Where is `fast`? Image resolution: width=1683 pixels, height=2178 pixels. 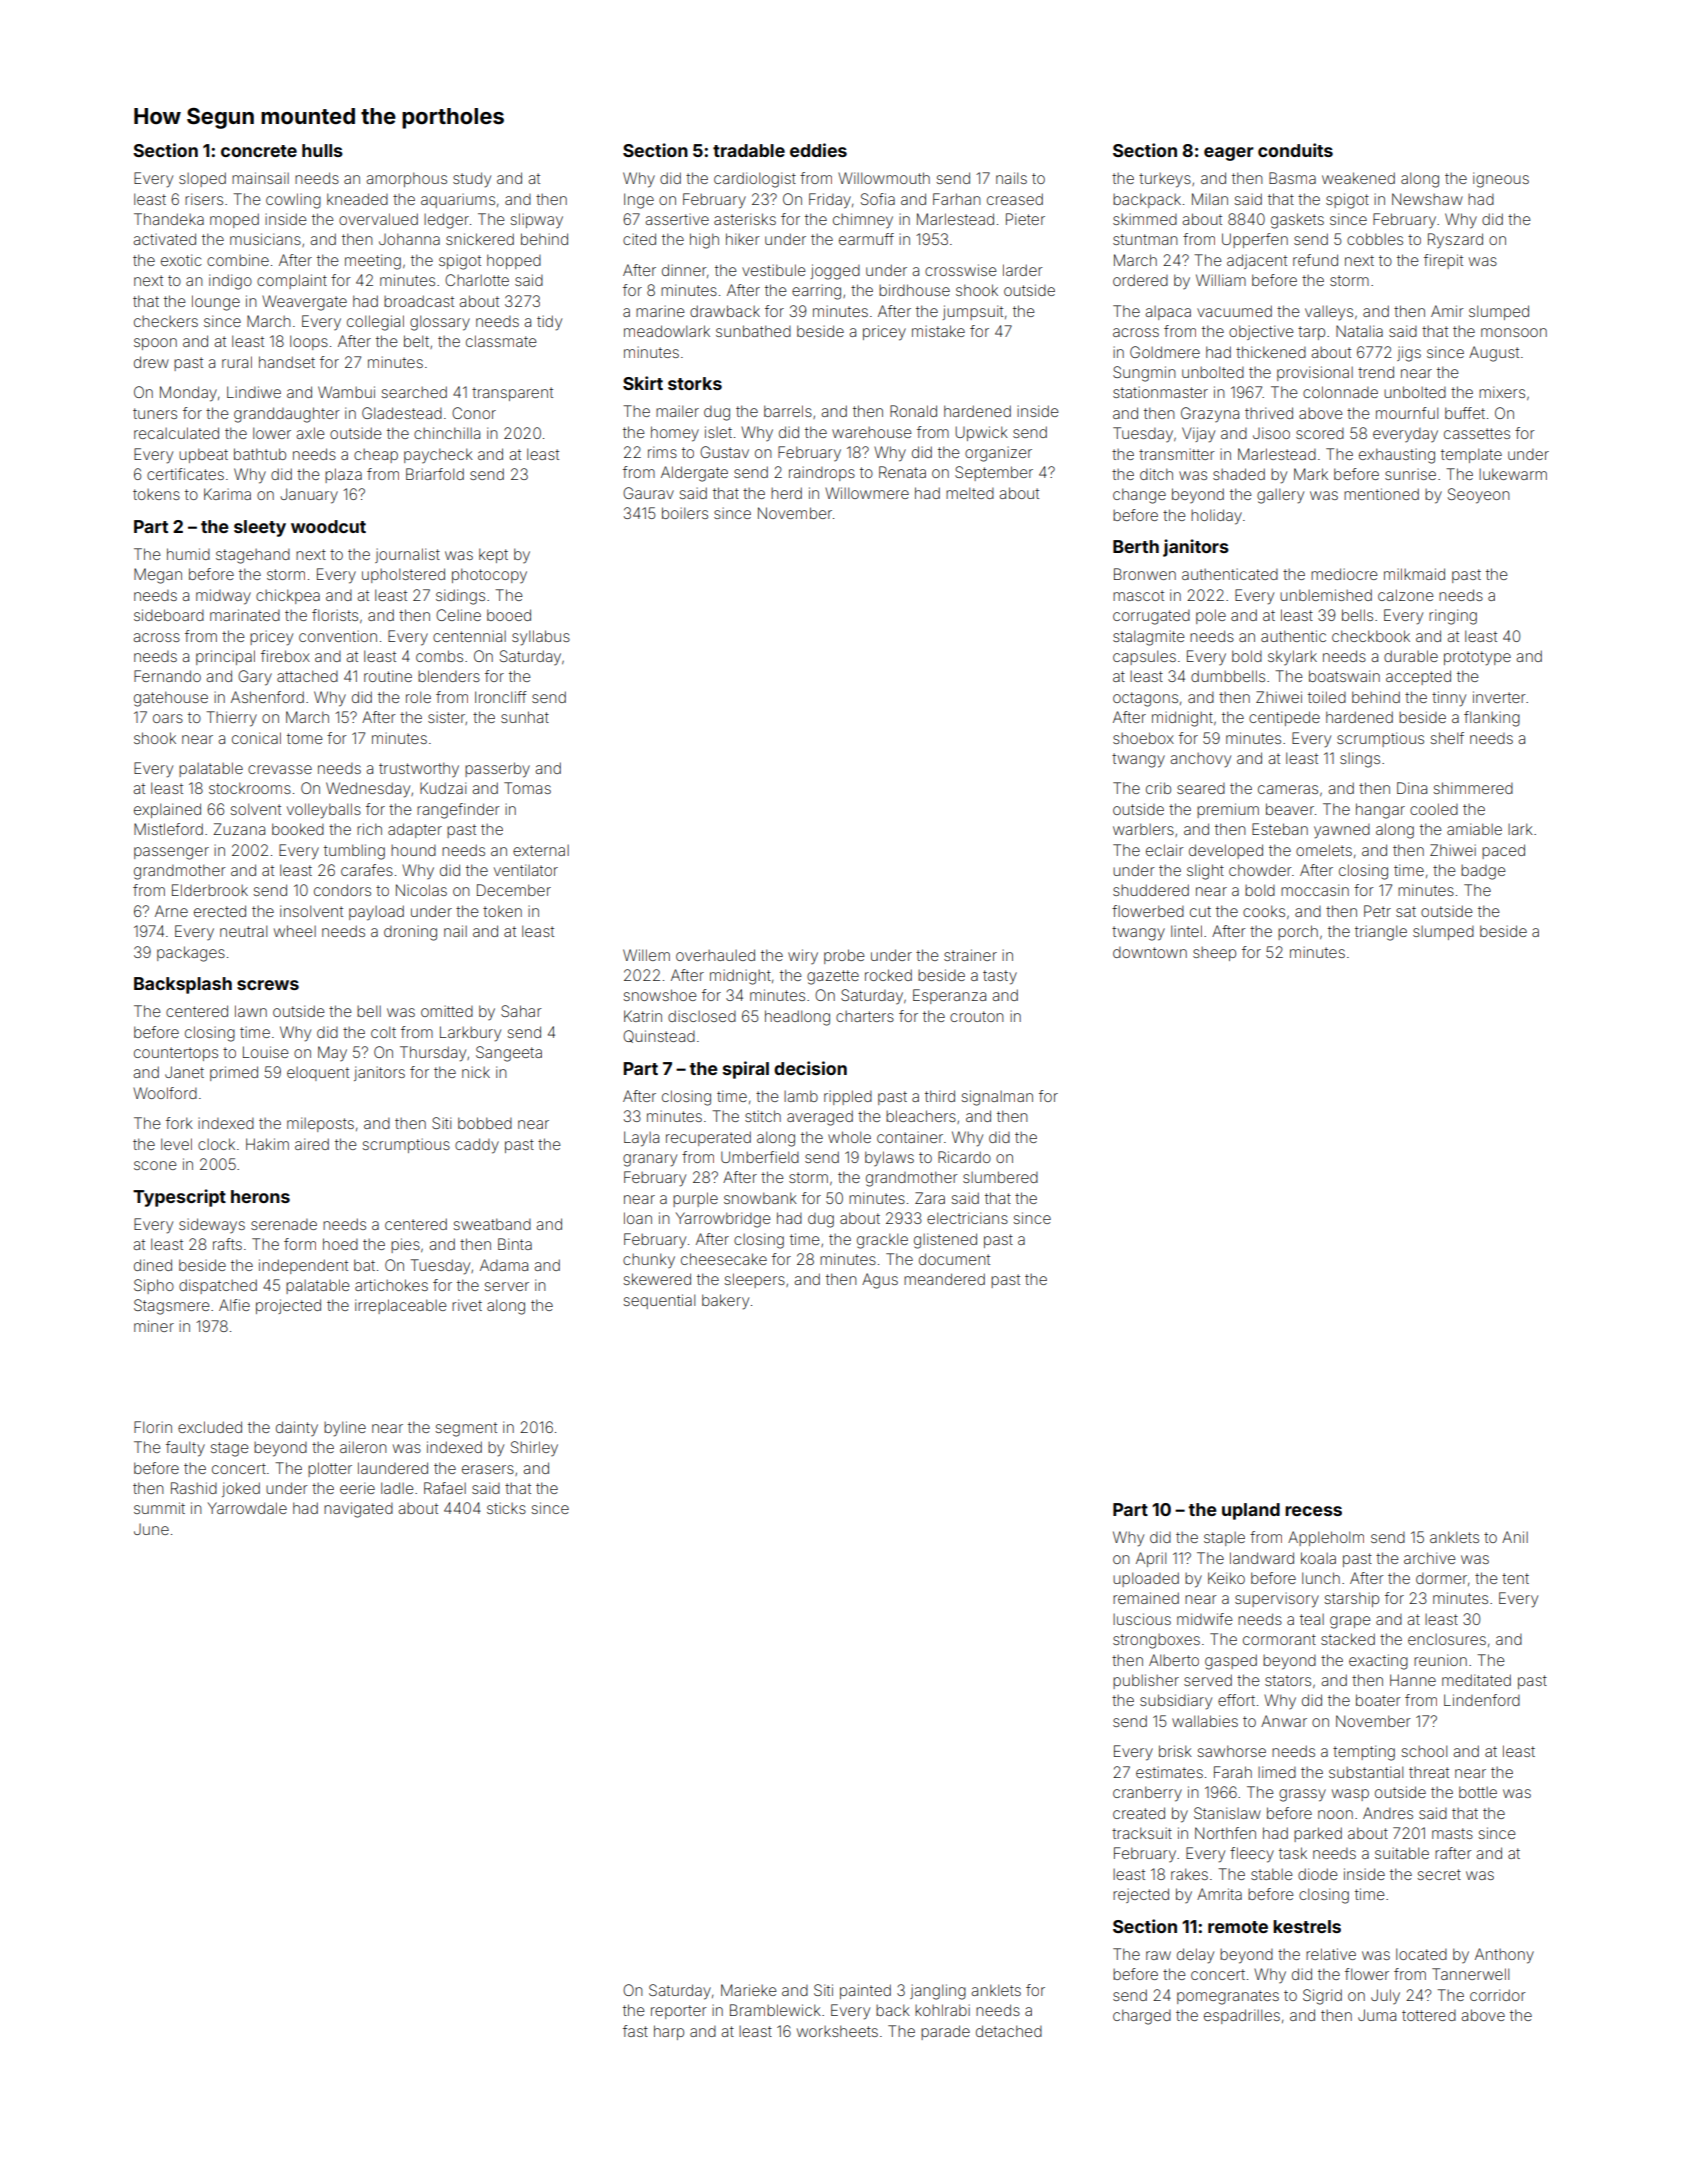
fast is located at coordinates (635, 2031).
